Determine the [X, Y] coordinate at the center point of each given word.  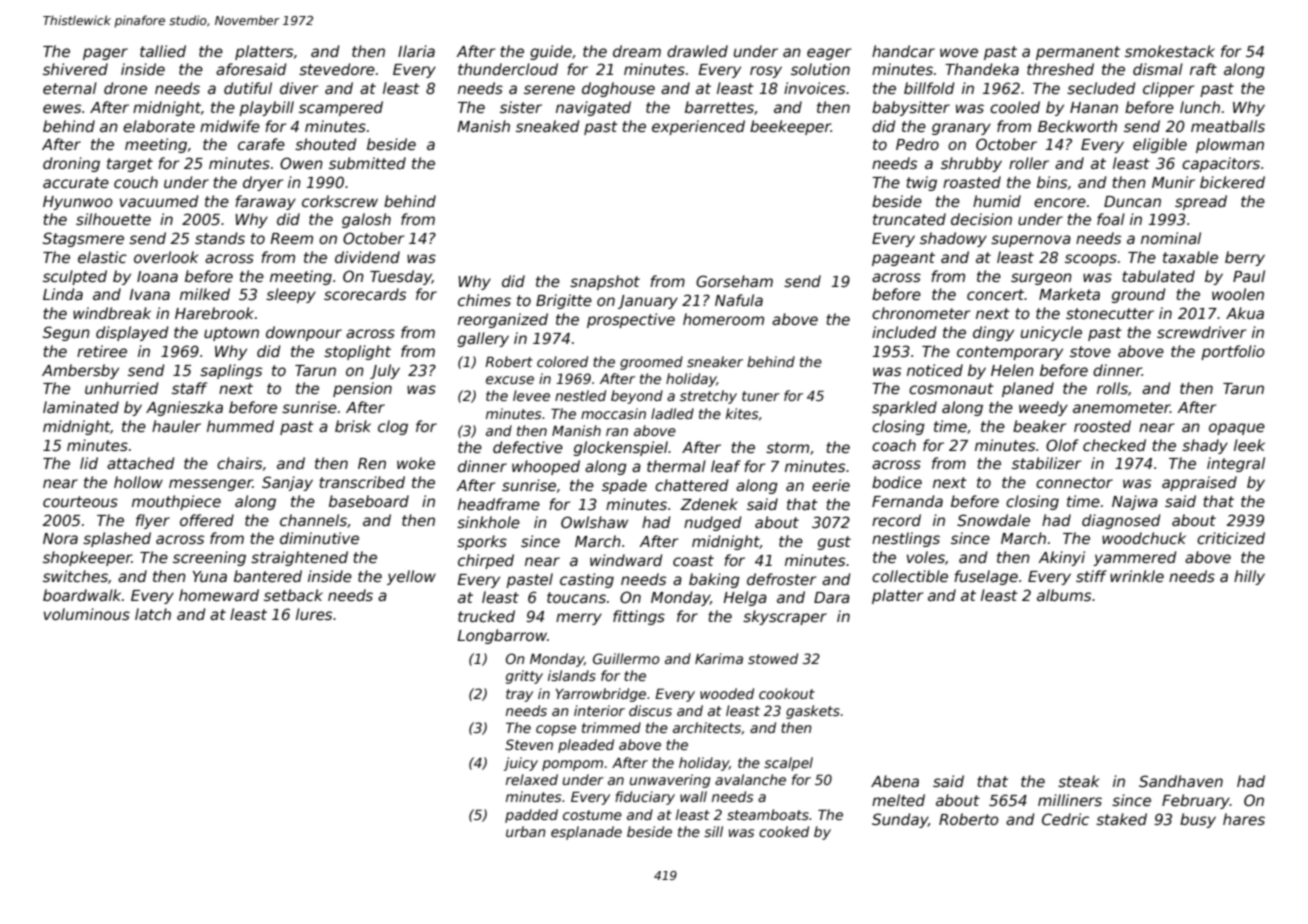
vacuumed [159, 201]
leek [1249, 445]
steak [1078, 781]
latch [153, 614]
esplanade [586, 833]
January [648, 302]
